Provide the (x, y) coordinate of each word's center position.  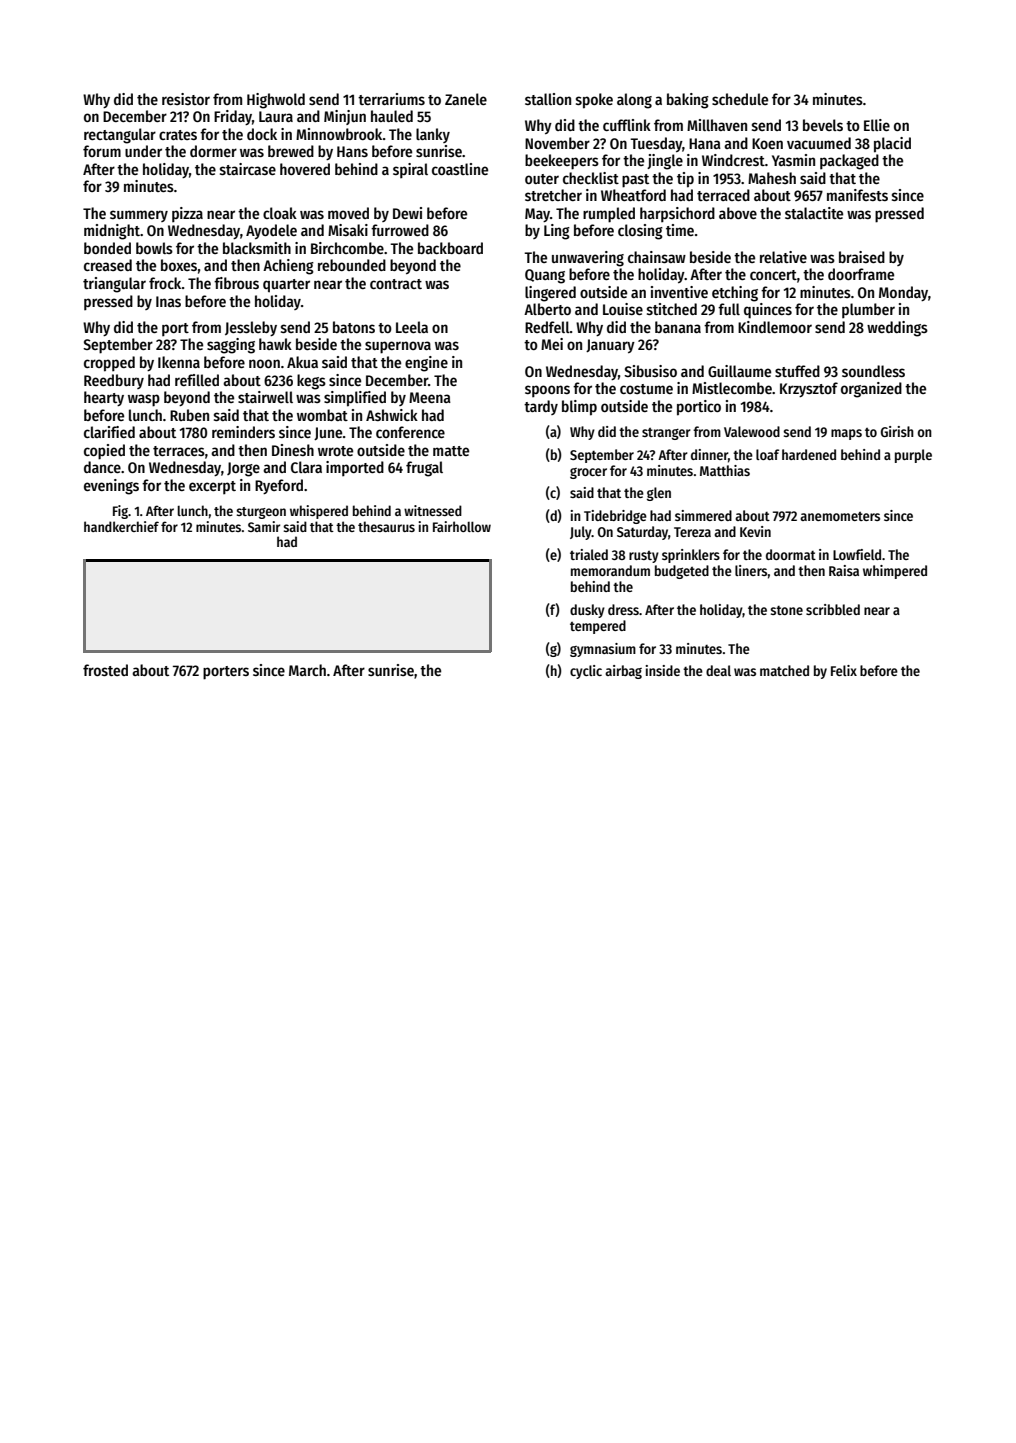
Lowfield (857, 554)
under (143, 151)
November (557, 143)
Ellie (877, 125)
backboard (450, 248)
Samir (264, 526)
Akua (302, 362)
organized (871, 390)
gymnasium (603, 650)
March (307, 670)
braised (862, 257)
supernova (398, 347)
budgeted (682, 572)
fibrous (236, 283)
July (581, 533)
